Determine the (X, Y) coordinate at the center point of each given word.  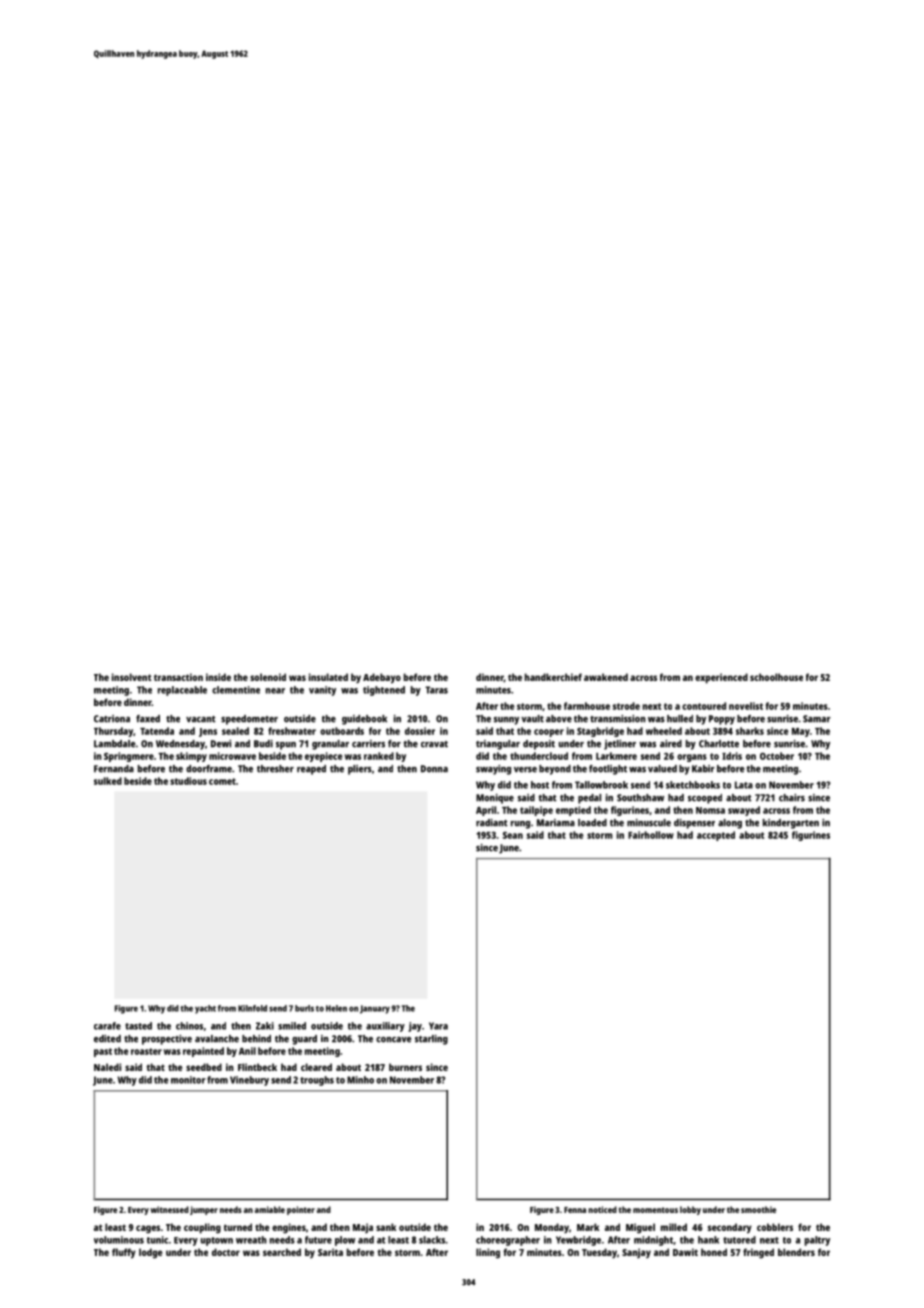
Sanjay (636, 1253)
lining (488, 1253)
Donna (434, 769)
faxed (148, 719)
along (730, 824)
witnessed (169, 1209)
